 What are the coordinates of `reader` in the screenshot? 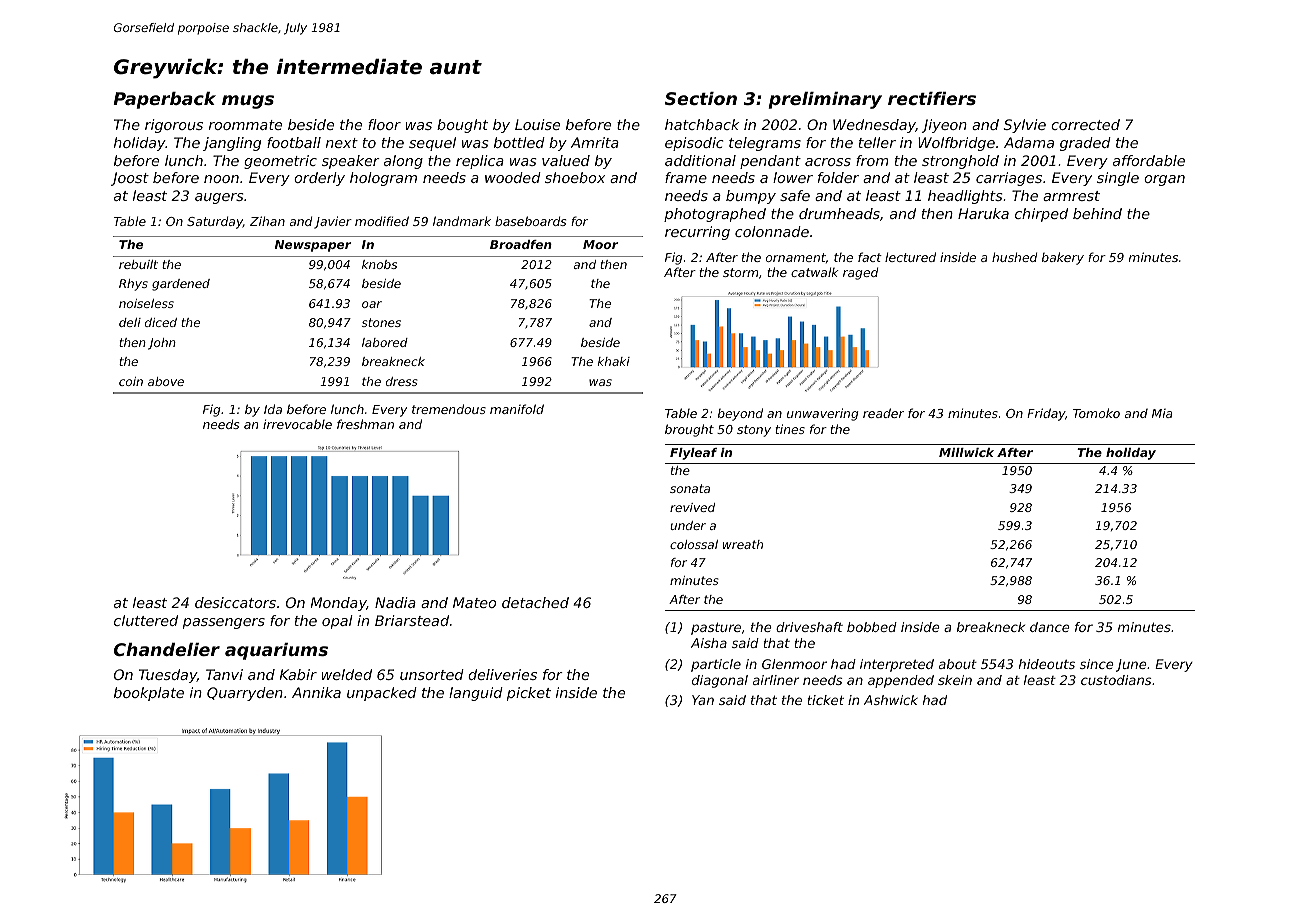 It's located at (883, 413).
